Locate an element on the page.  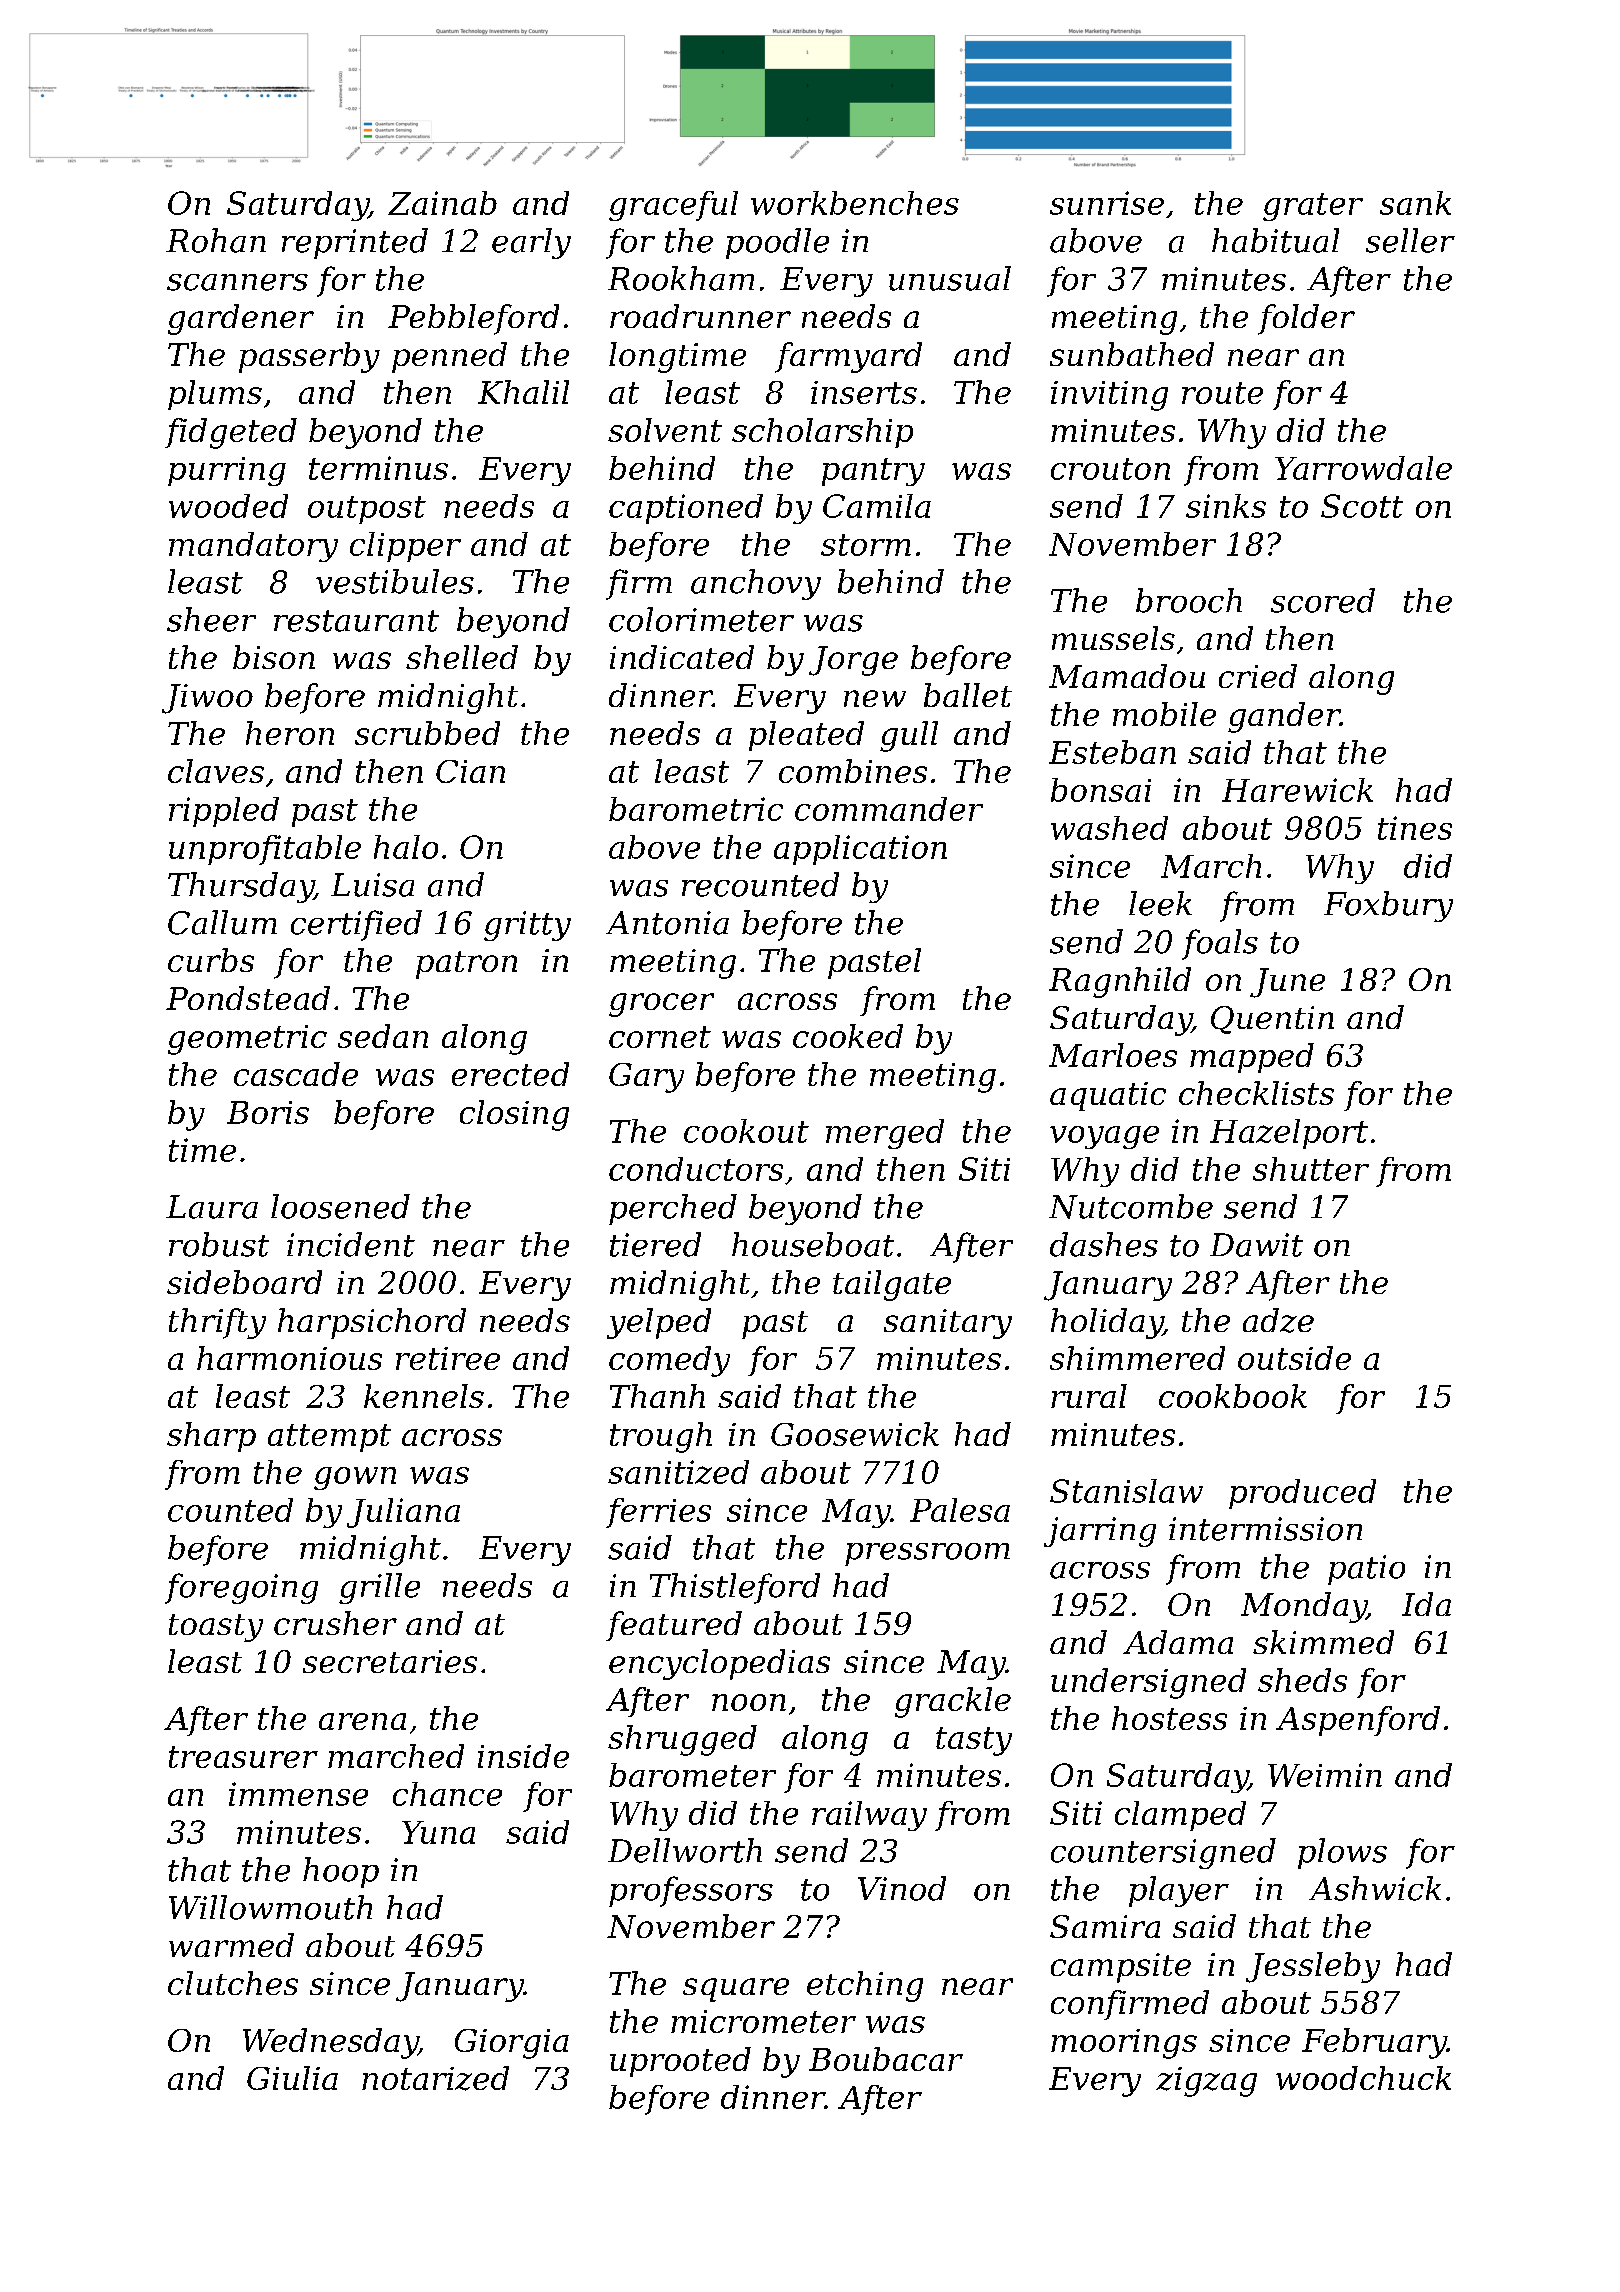
Zainab is located at coordinates (442, 203).
